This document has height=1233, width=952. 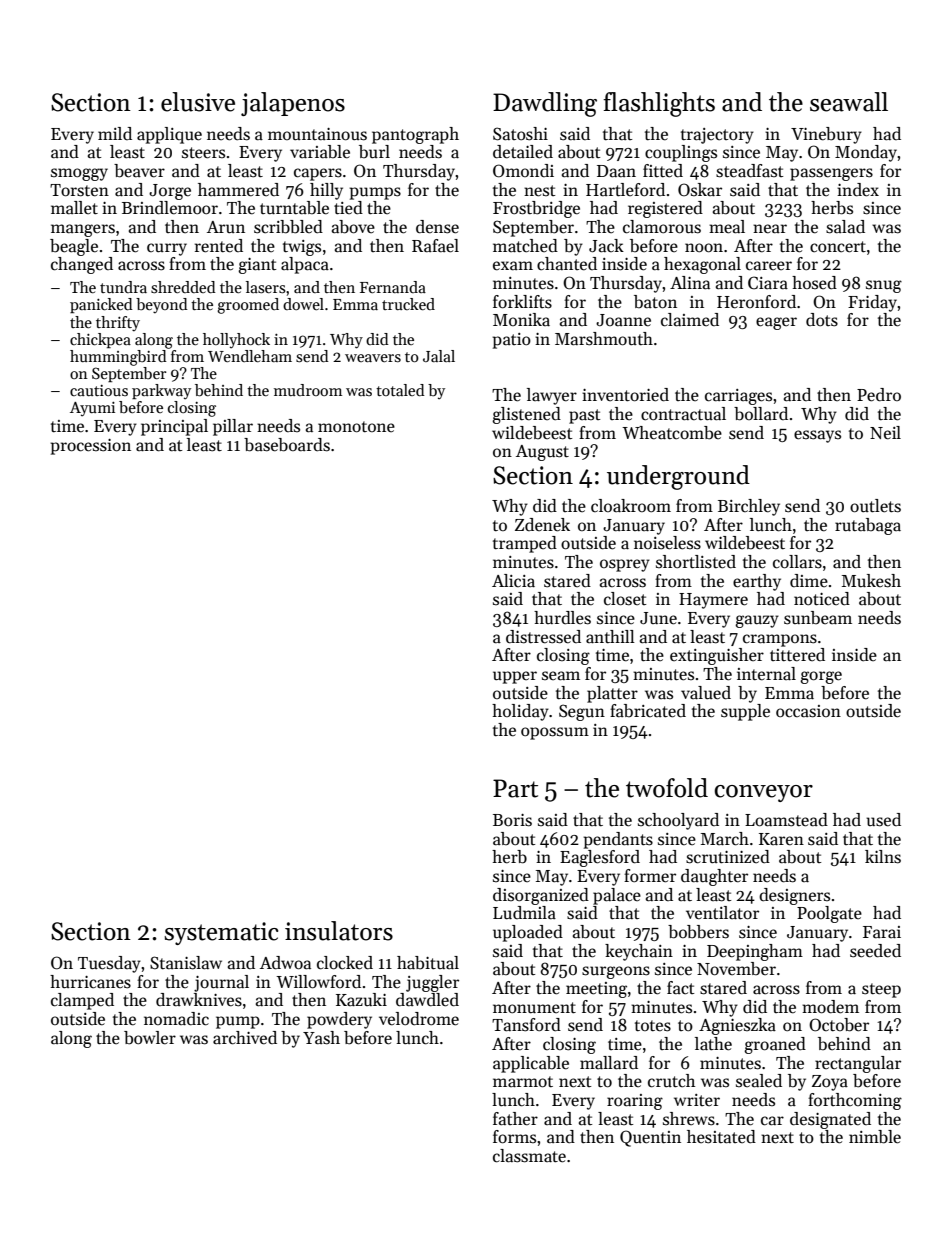 What do you see at coordinates (520, 712) in the document?
I see `holiday` at bounding box center [520, 712].
